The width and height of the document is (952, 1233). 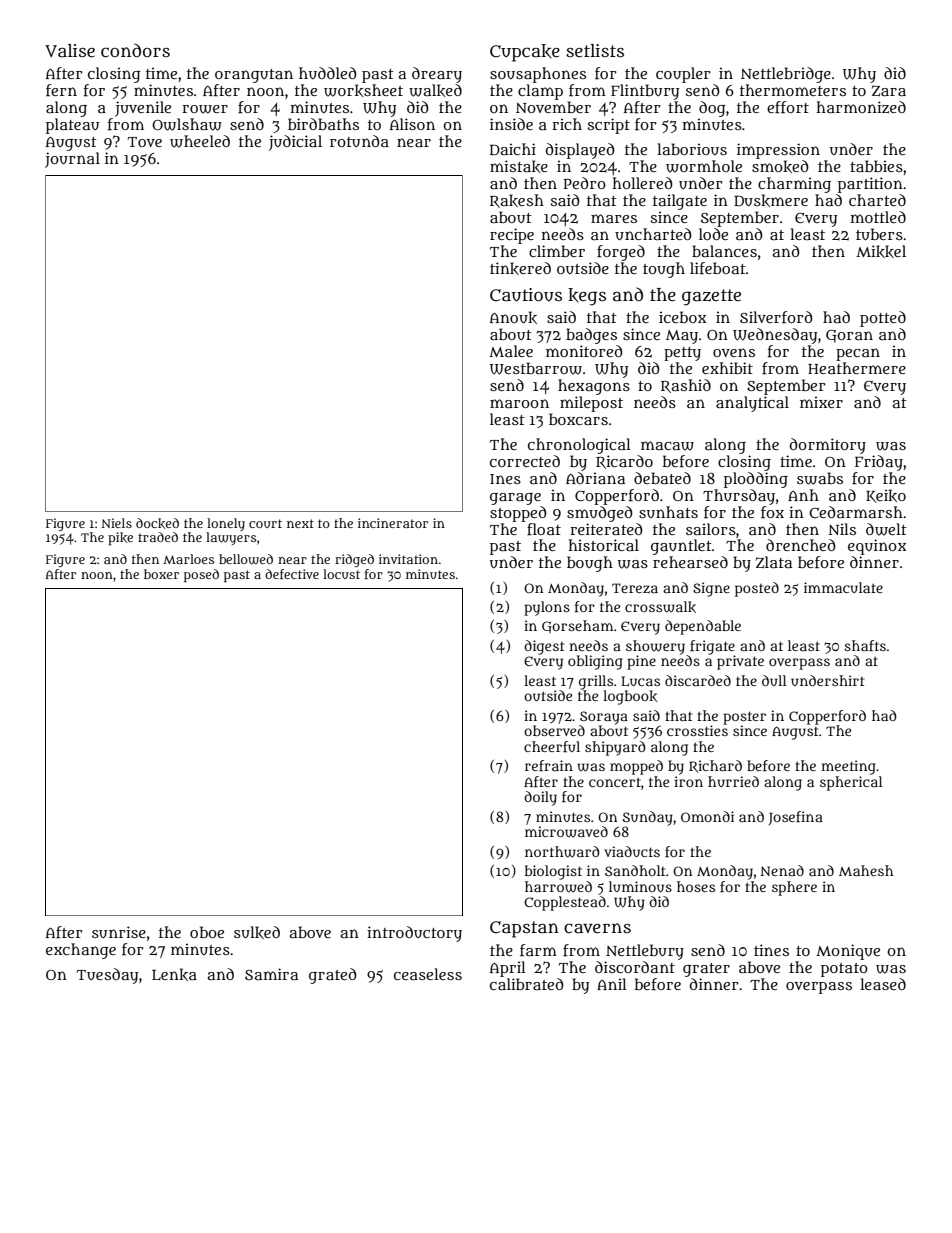 I want to click on Daichi, so click(x=513, y=149).
